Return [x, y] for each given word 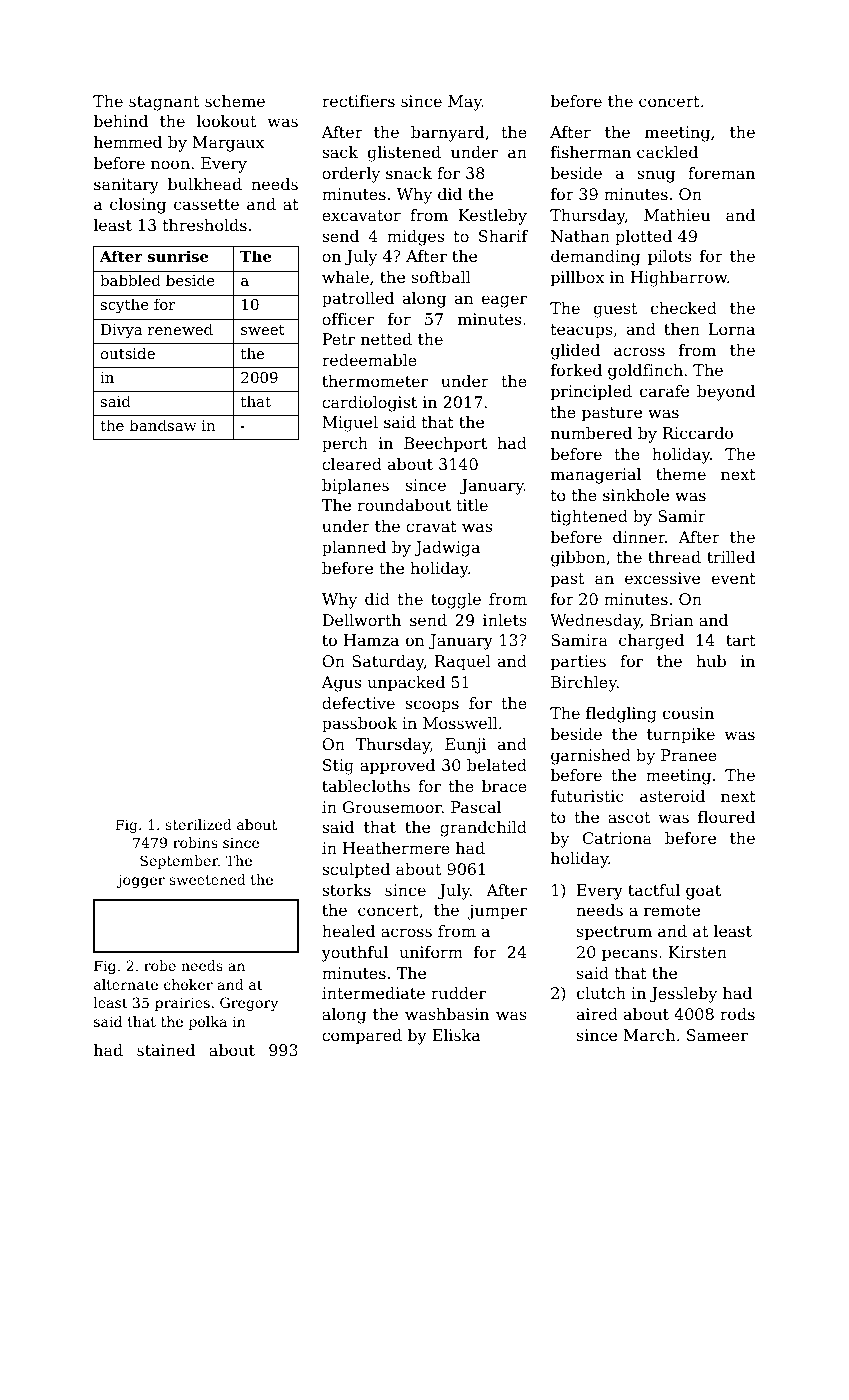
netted [386, 339]
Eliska [456, 1035]
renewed [180, 329]
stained [166, 1050]
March [650, 1035]
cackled [667, 152]
